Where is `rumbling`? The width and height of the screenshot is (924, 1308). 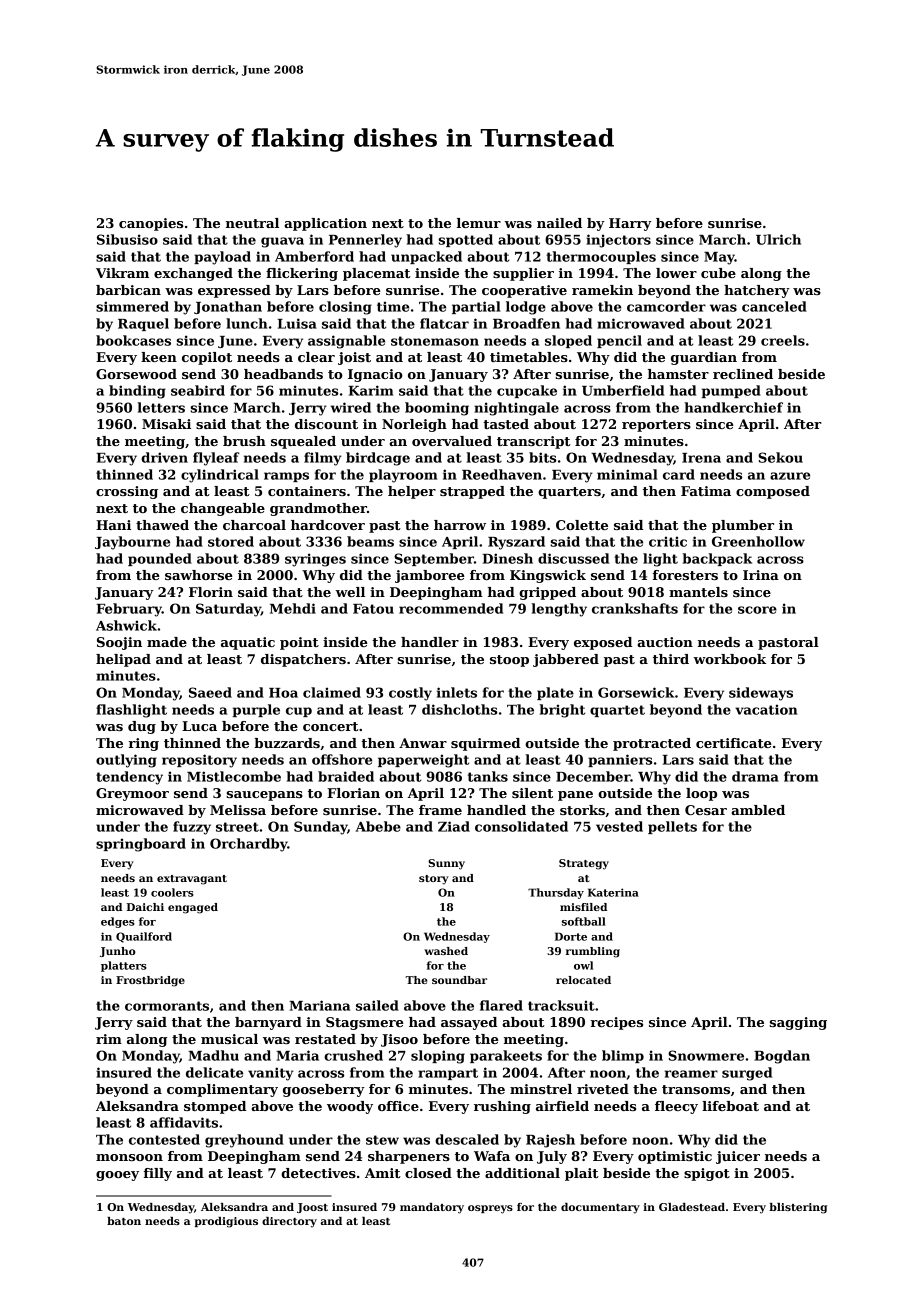 rumbling is located at coordinates (593, 952).
